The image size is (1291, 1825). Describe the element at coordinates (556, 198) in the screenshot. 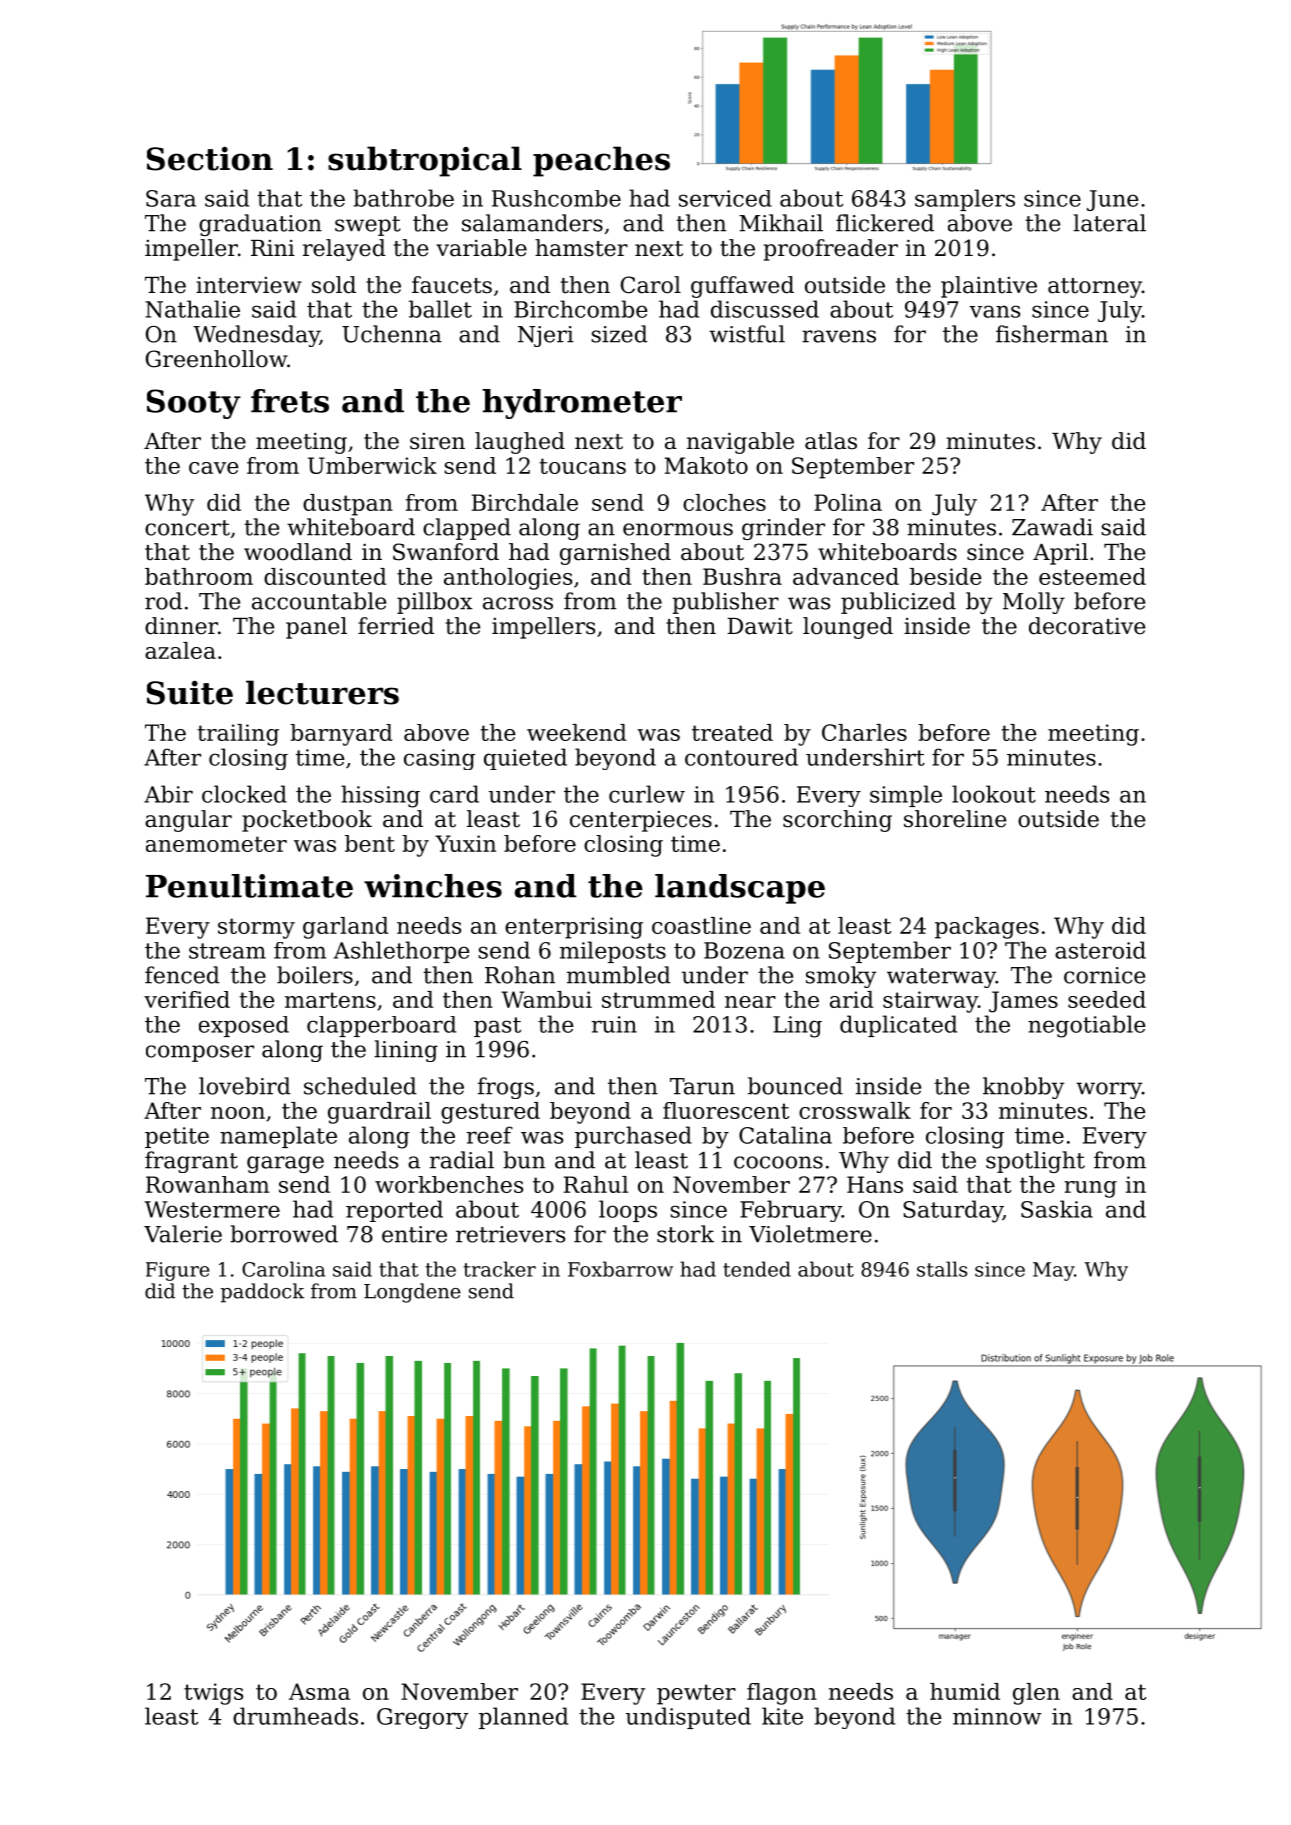

I see `Rushcombe` at that location.
